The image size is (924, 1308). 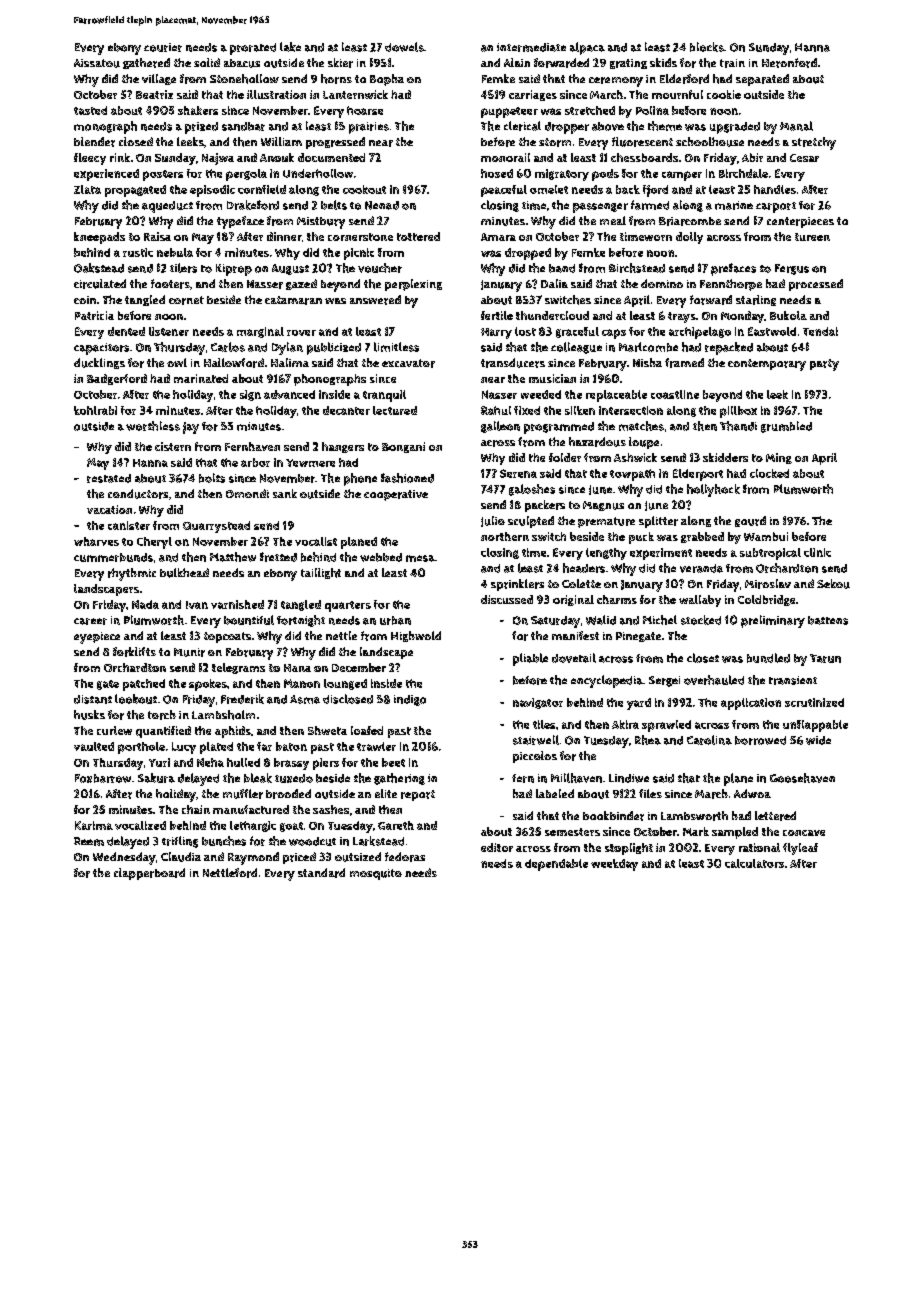 I want to click on monograph, so click(x=105, y=127).
